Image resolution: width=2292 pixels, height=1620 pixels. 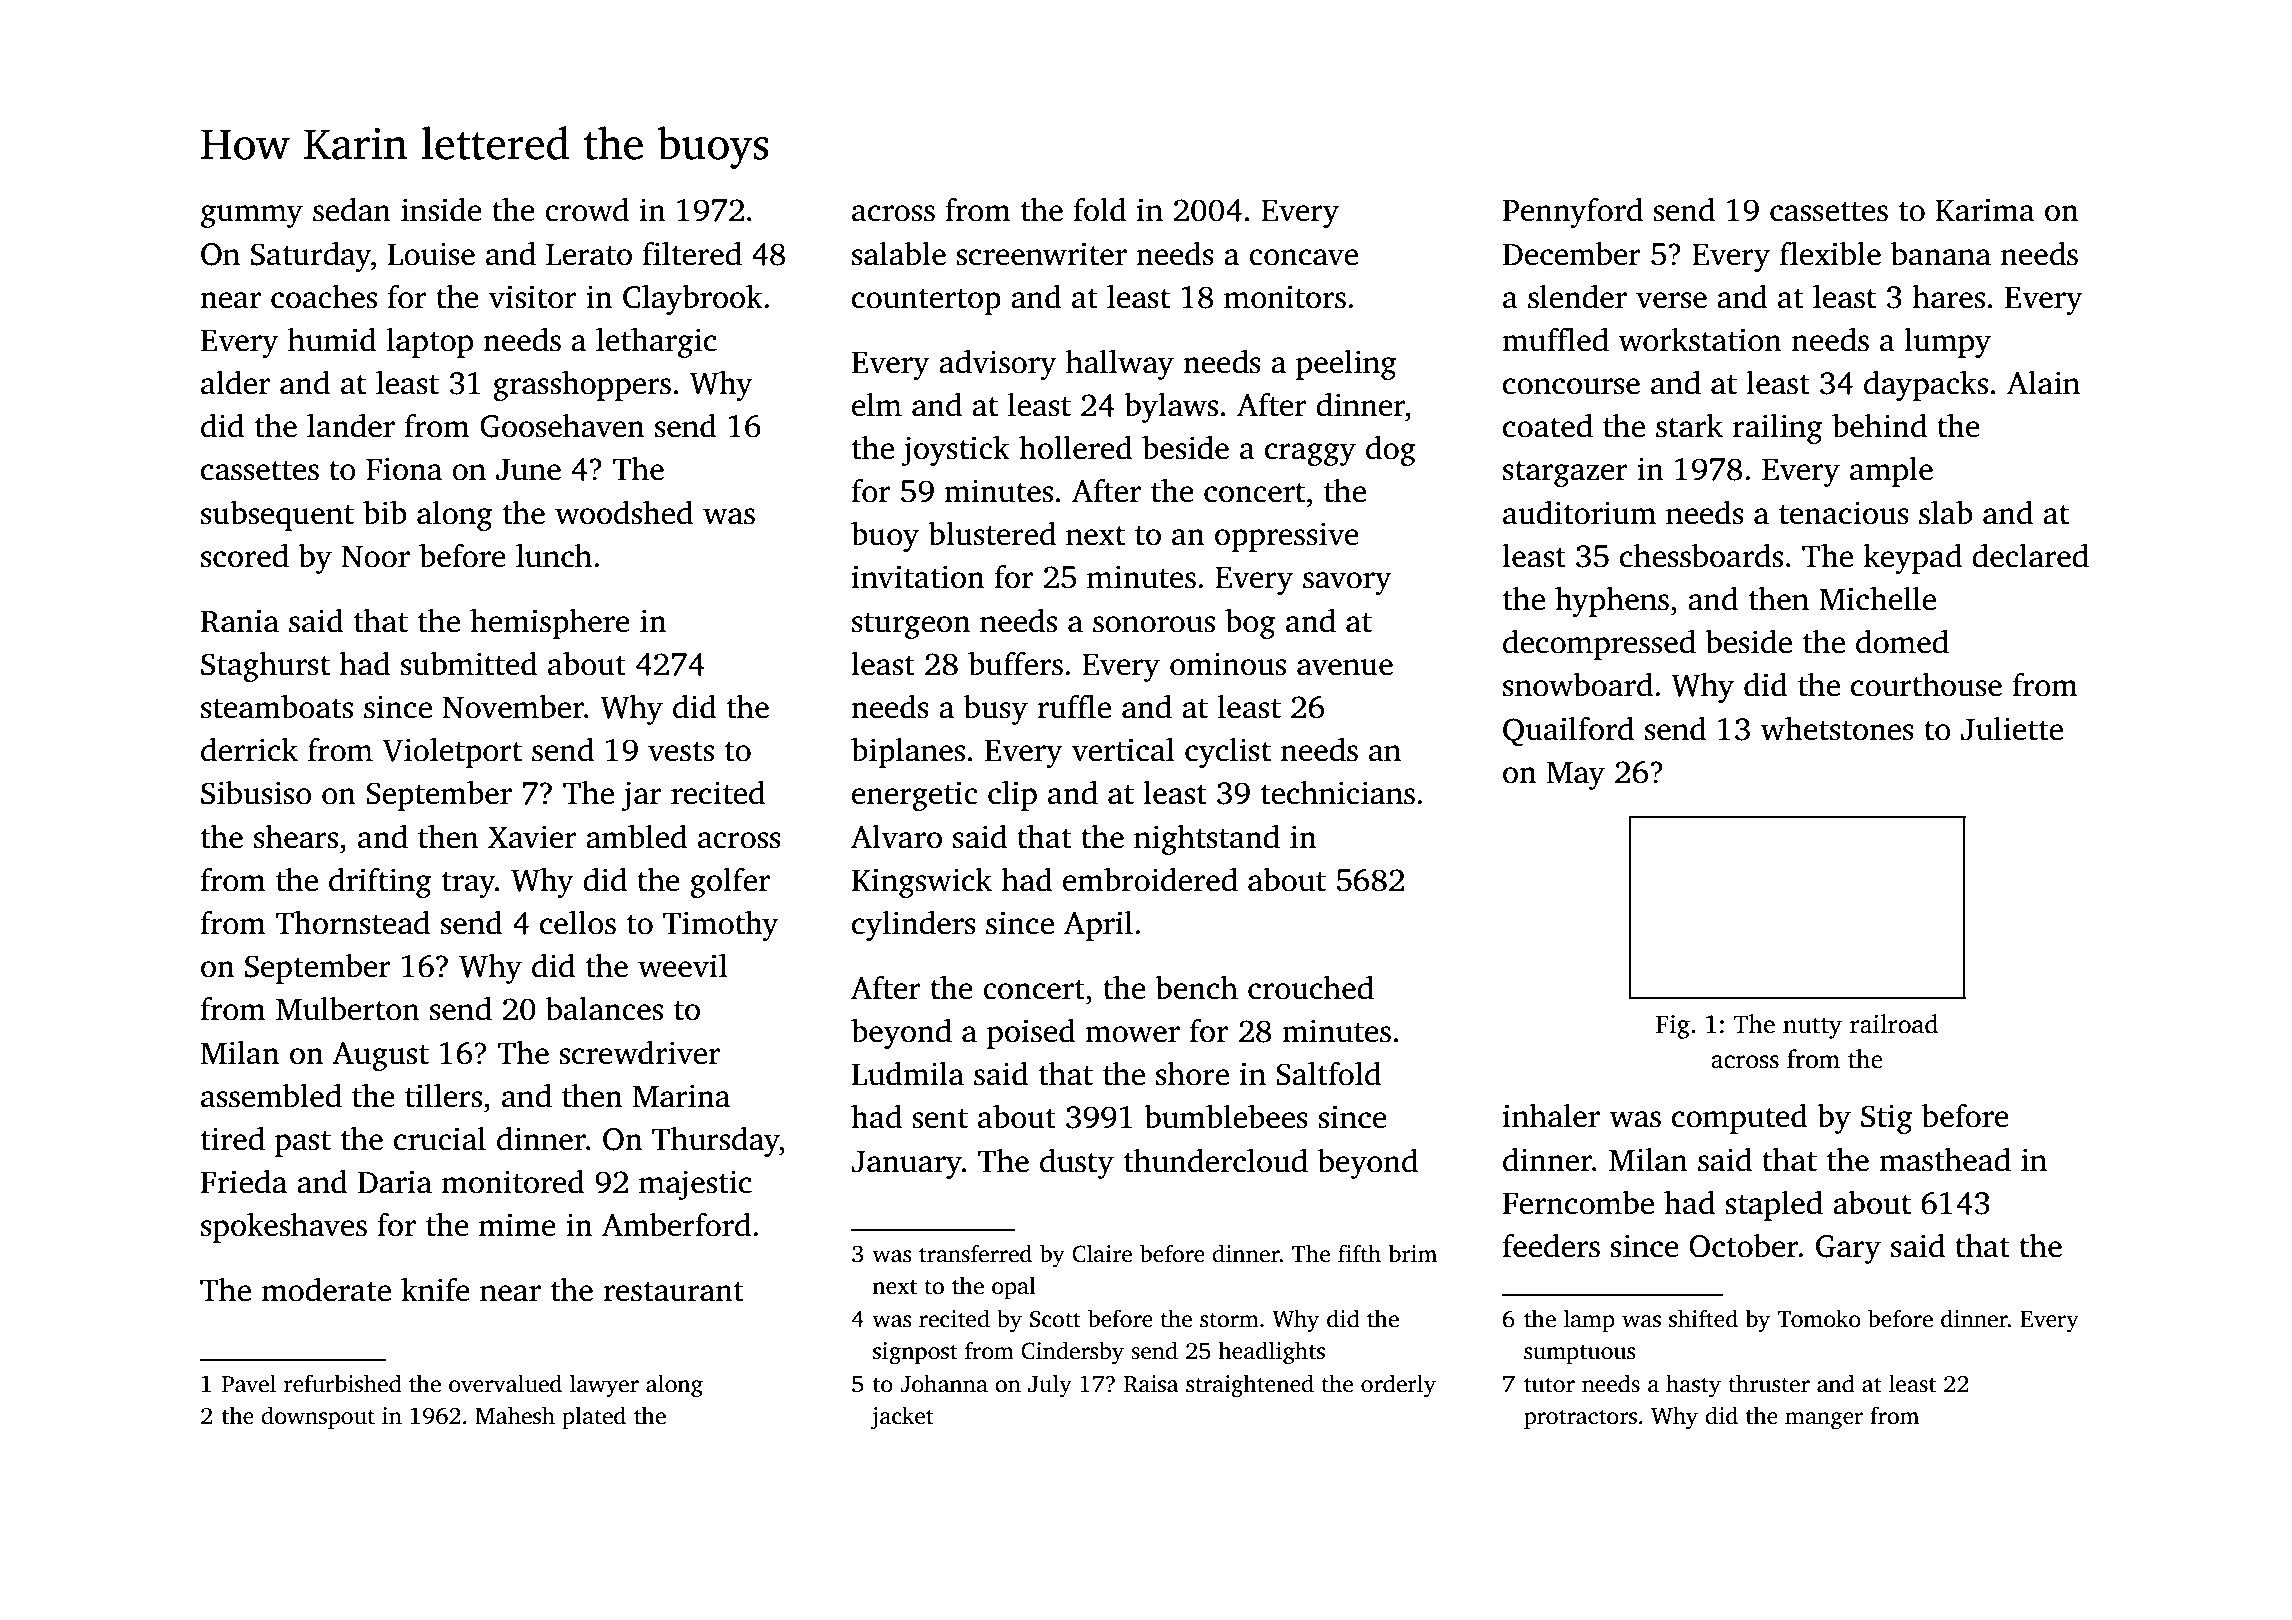 I want to click on submitted, so click(x=469, y=664).
